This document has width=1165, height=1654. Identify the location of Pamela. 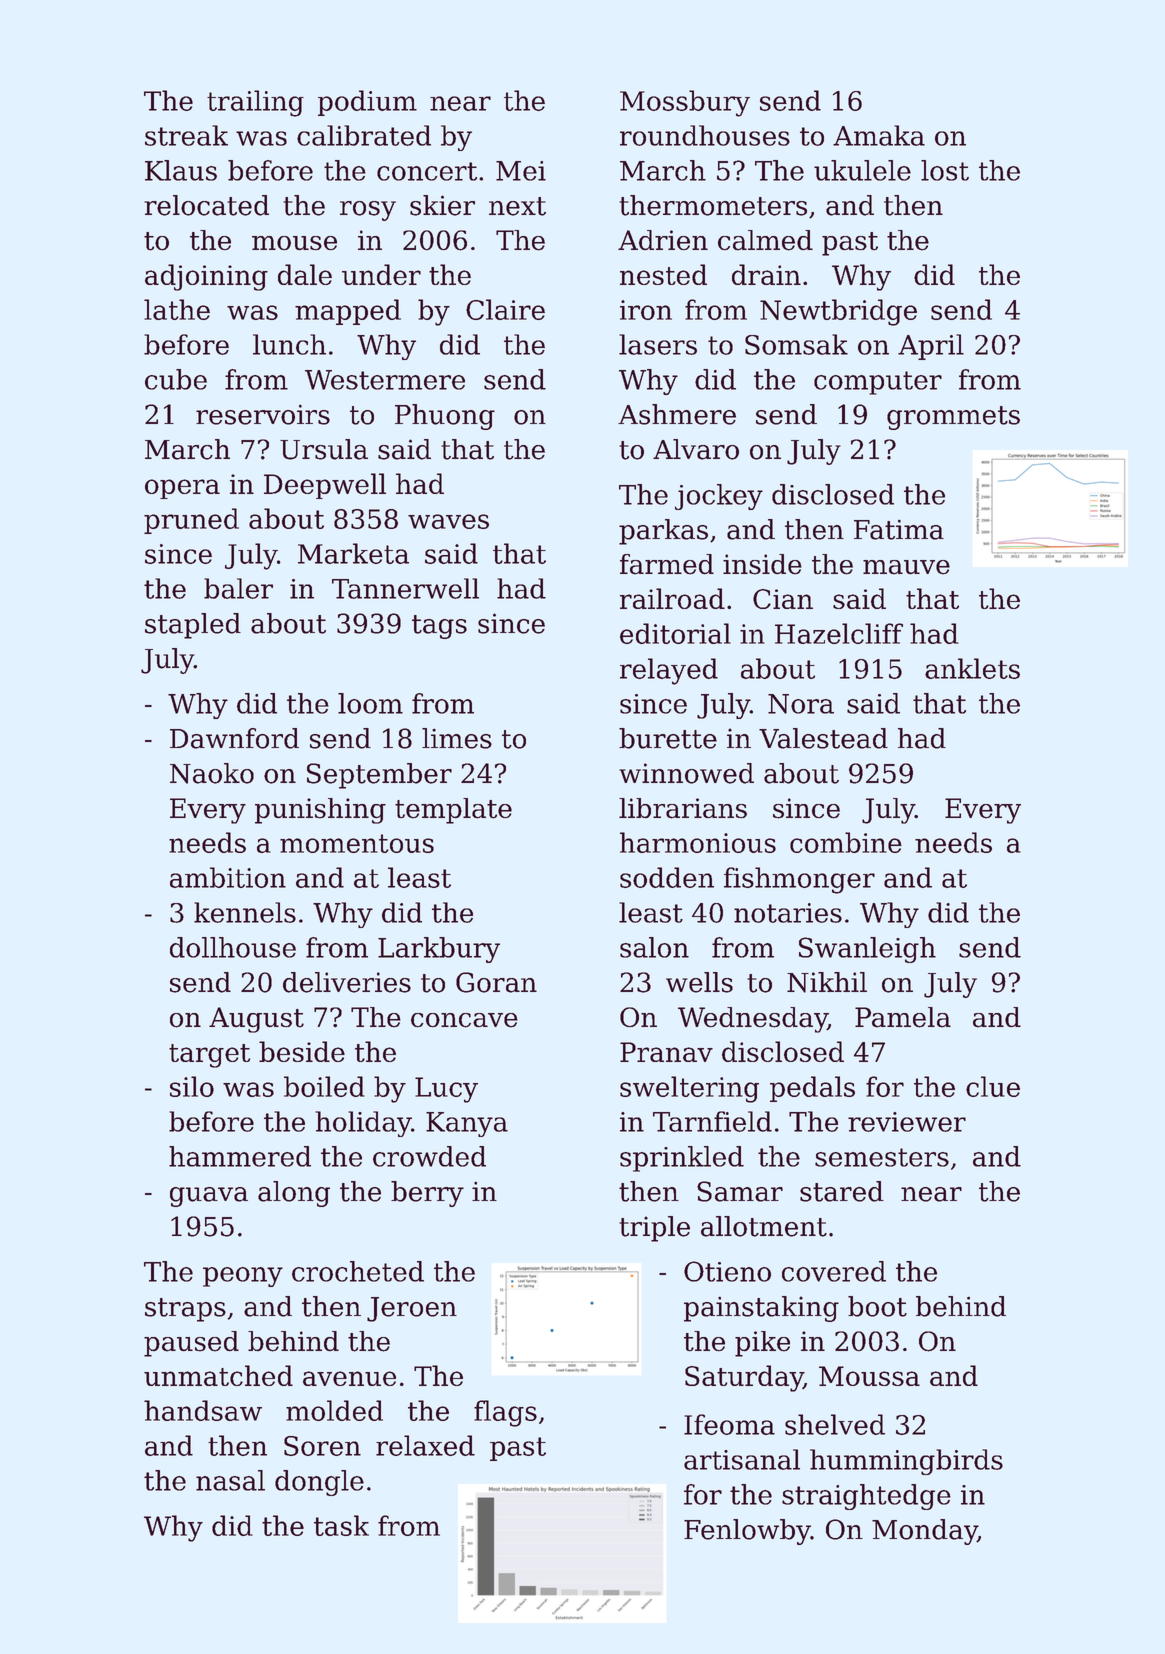
(903, 1017).
